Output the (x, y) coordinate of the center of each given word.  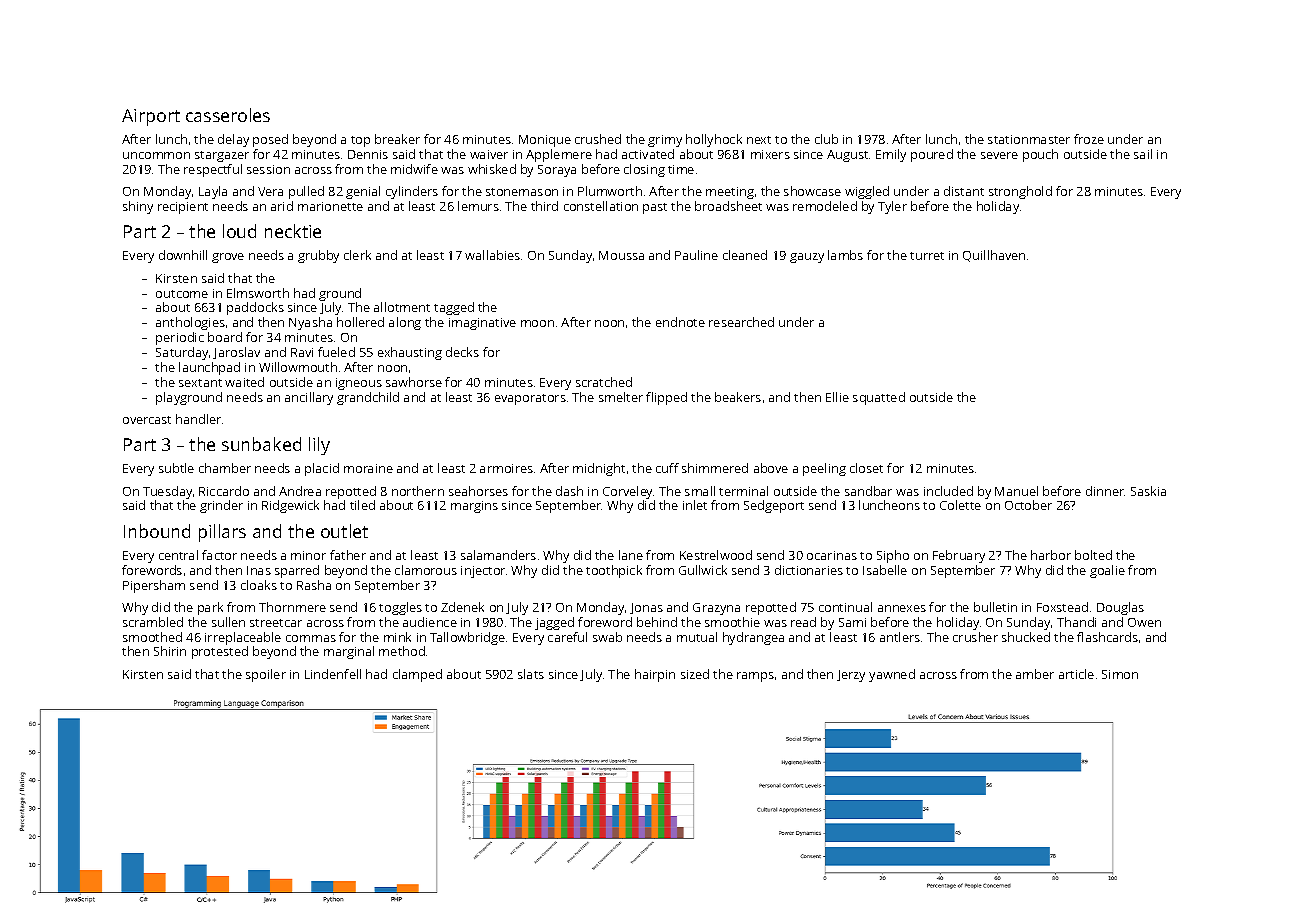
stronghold (1020, 192)
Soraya (557, 171)
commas (311, 638)
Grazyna (716, 609)
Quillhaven (994, 256)
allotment (402, 307)
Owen (1144, 622)
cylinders (412, 192)
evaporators (530, 399)
